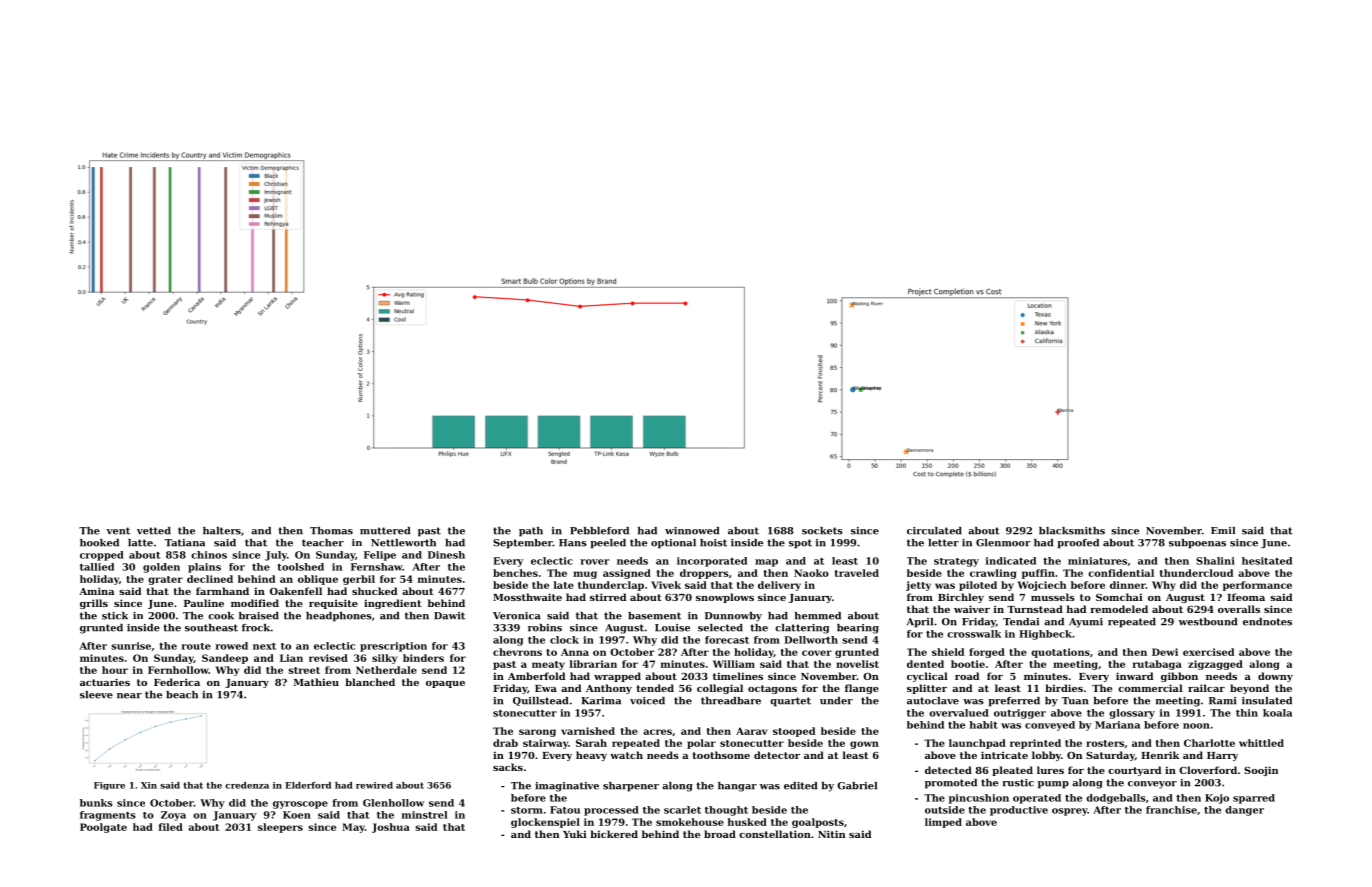  I want to click on Anna, so click(575, 652).
